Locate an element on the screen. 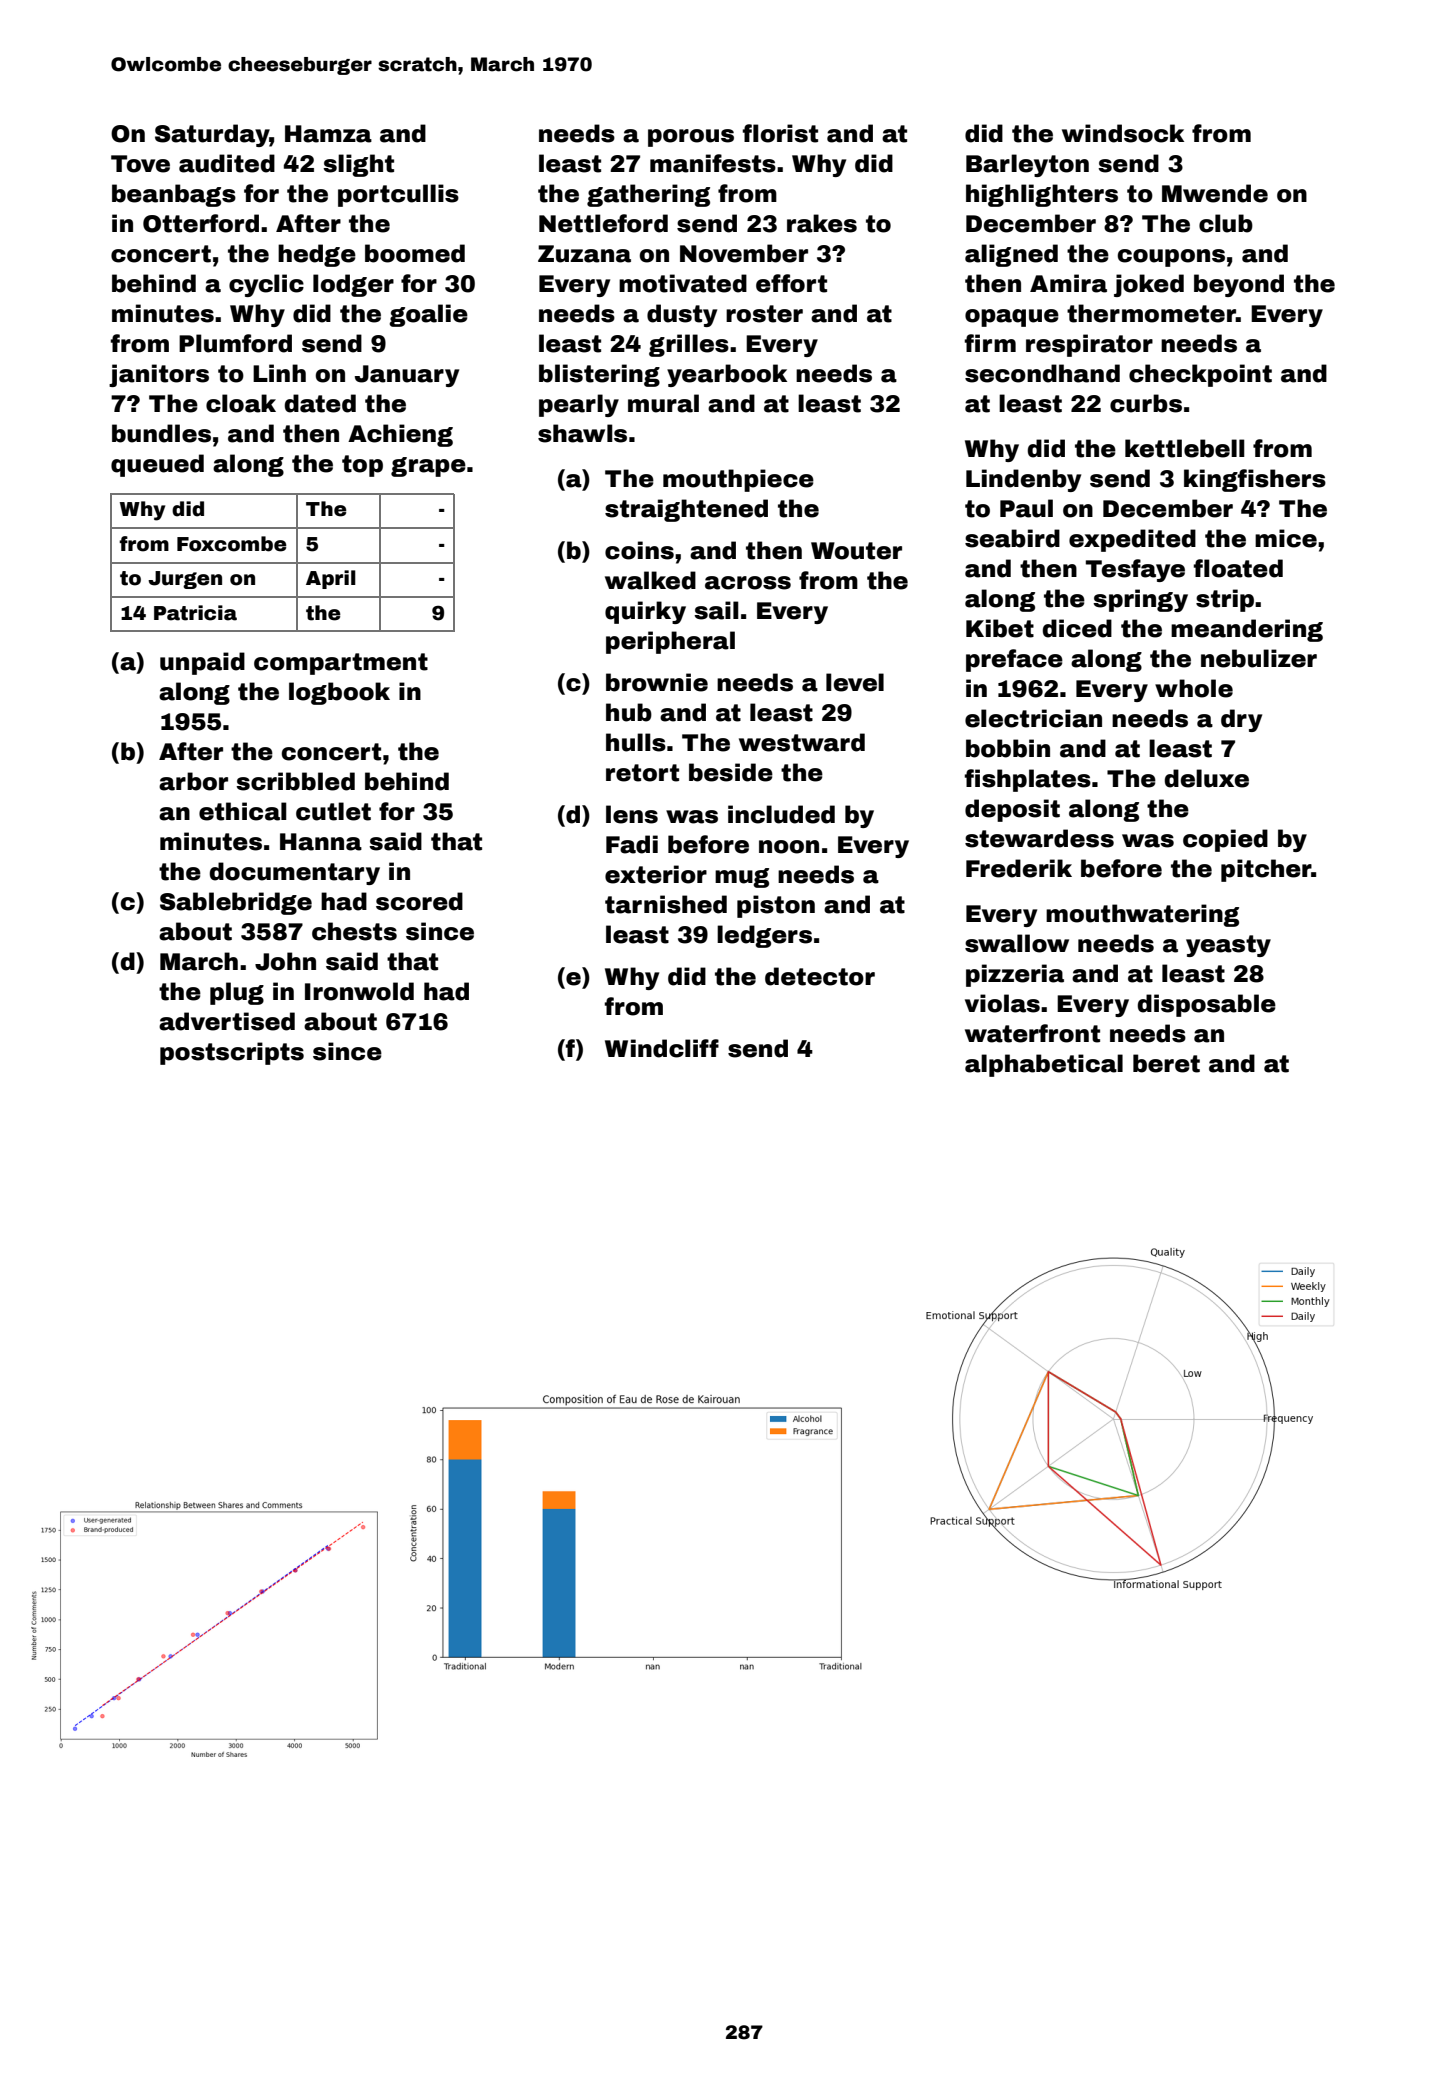 This screenshot has width=1450, height=2100. florist is located at coordinates (780, 133).
